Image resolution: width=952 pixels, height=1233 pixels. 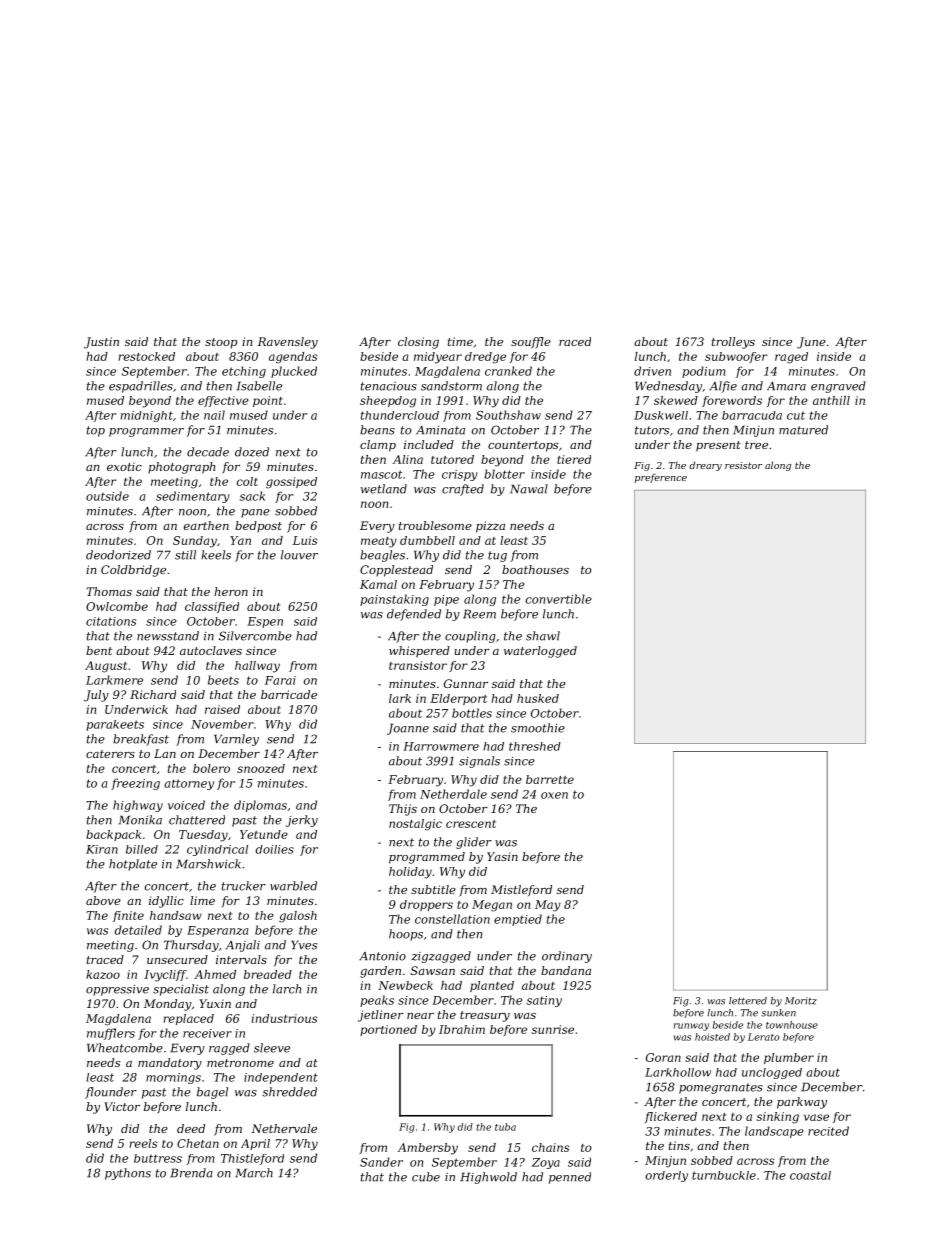 I want to click on signals, so click(x=479, y=762).
